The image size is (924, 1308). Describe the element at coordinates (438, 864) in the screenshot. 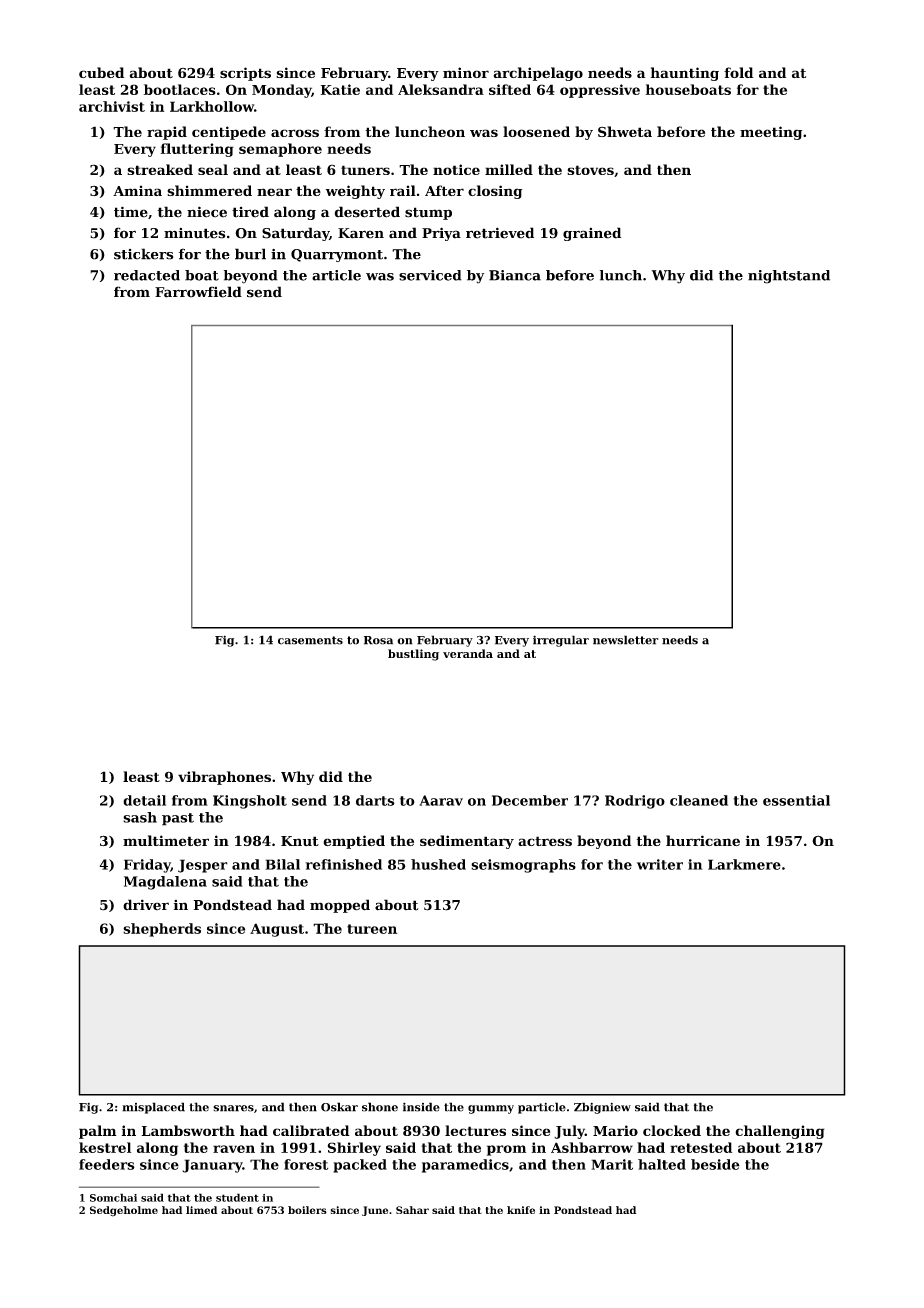

I see `hushed` at that location.
